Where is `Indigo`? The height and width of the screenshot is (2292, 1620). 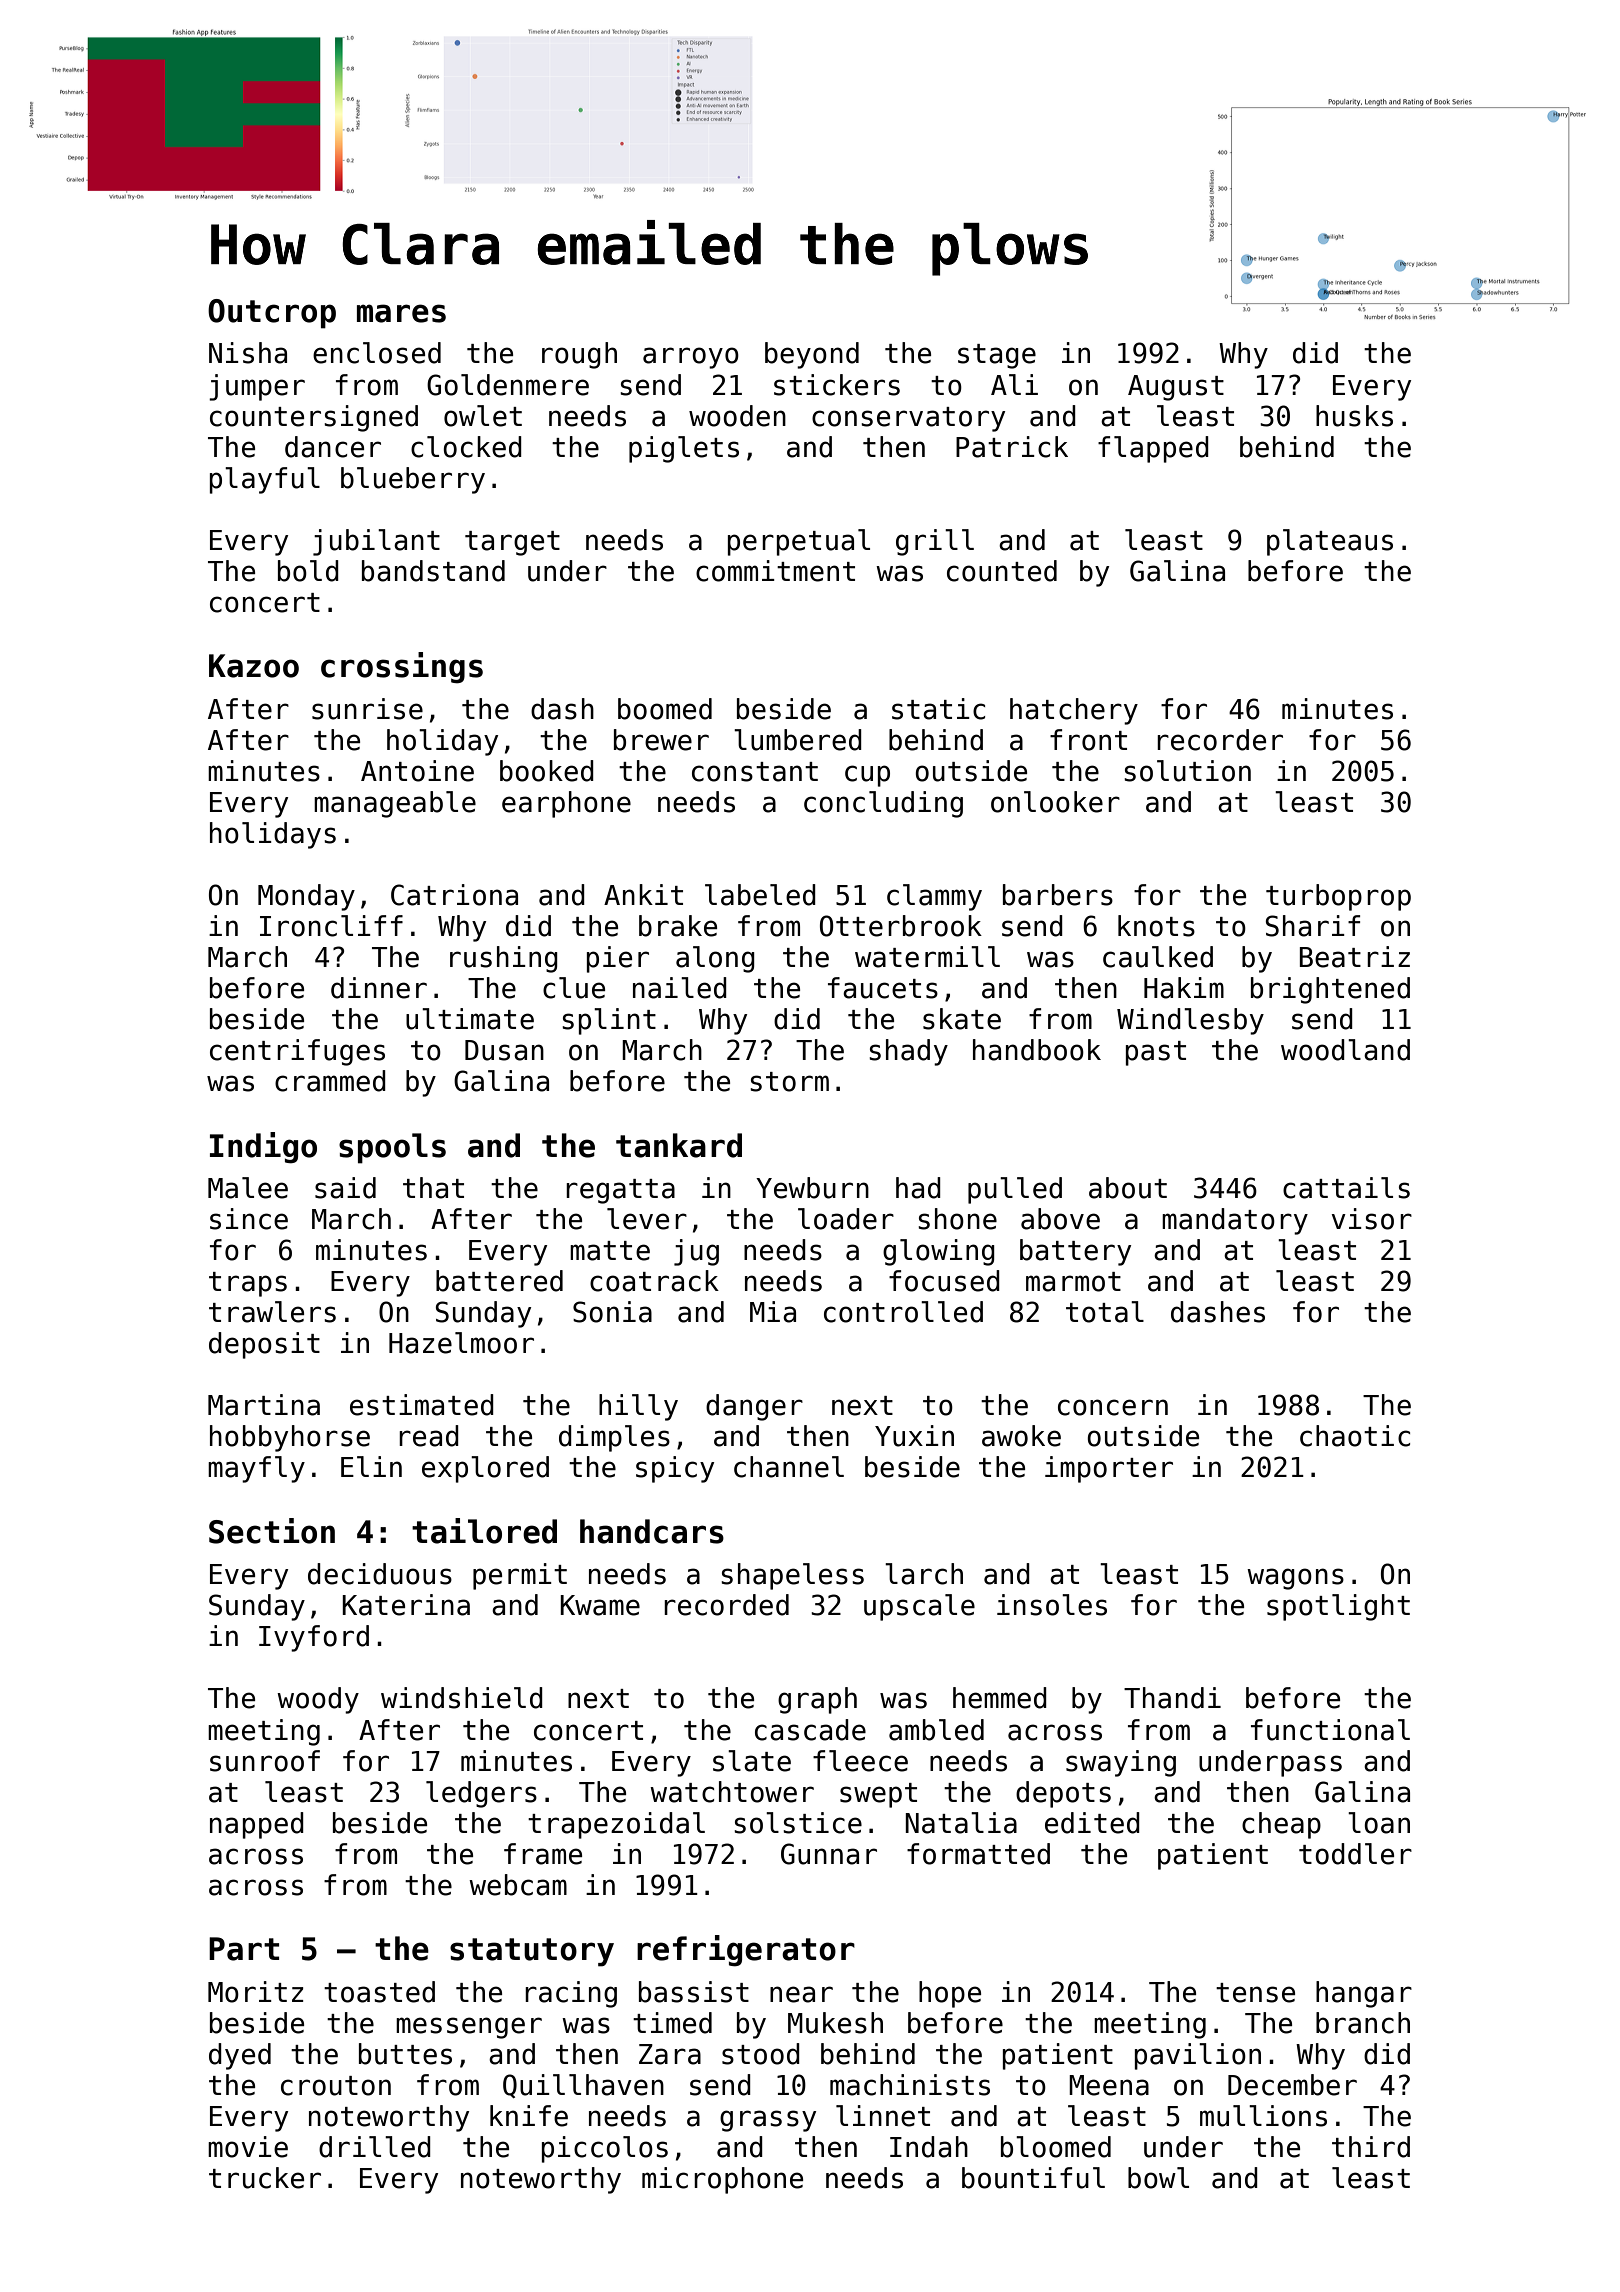
Indigo is located at coordinates (263, 1148).
